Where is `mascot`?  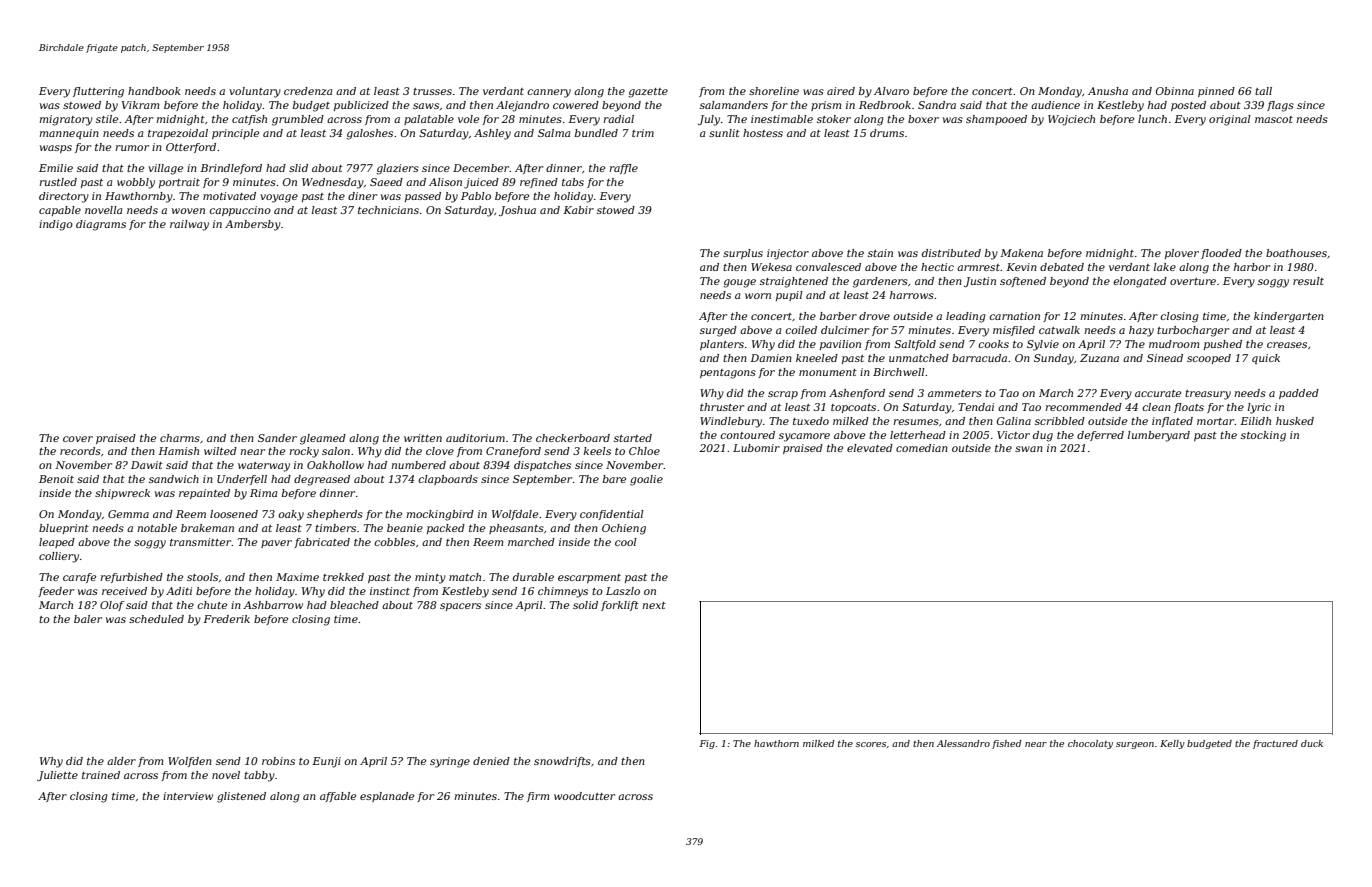 mascot is located at coordinates (1274, 119).
